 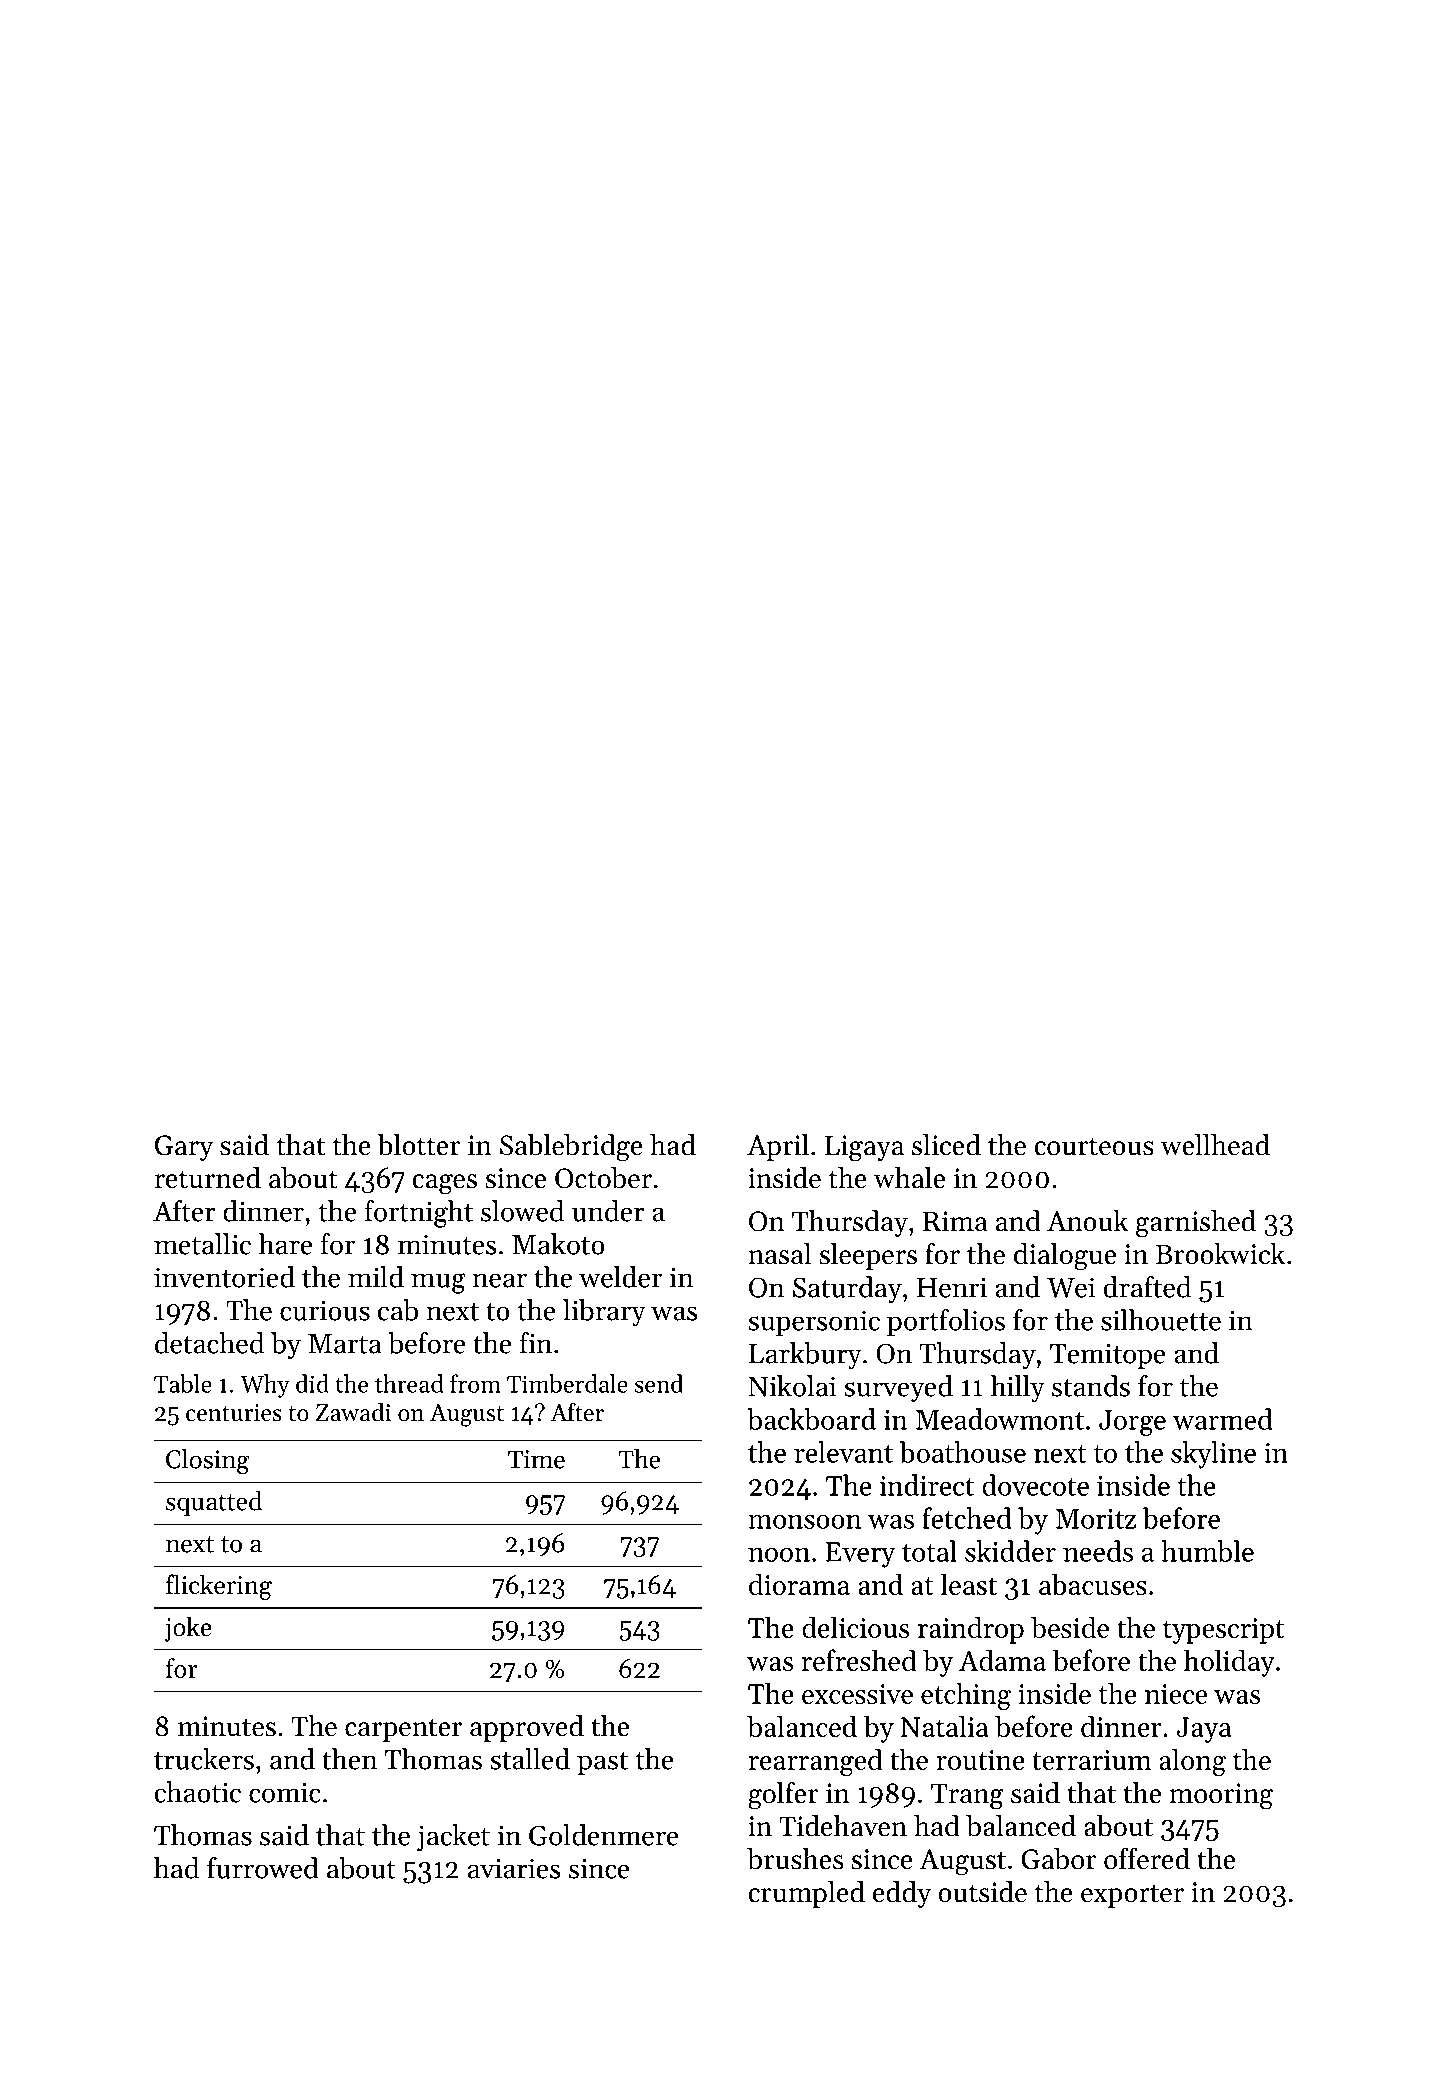 I want to click on warmed, so click(x=1222, y=1419).
